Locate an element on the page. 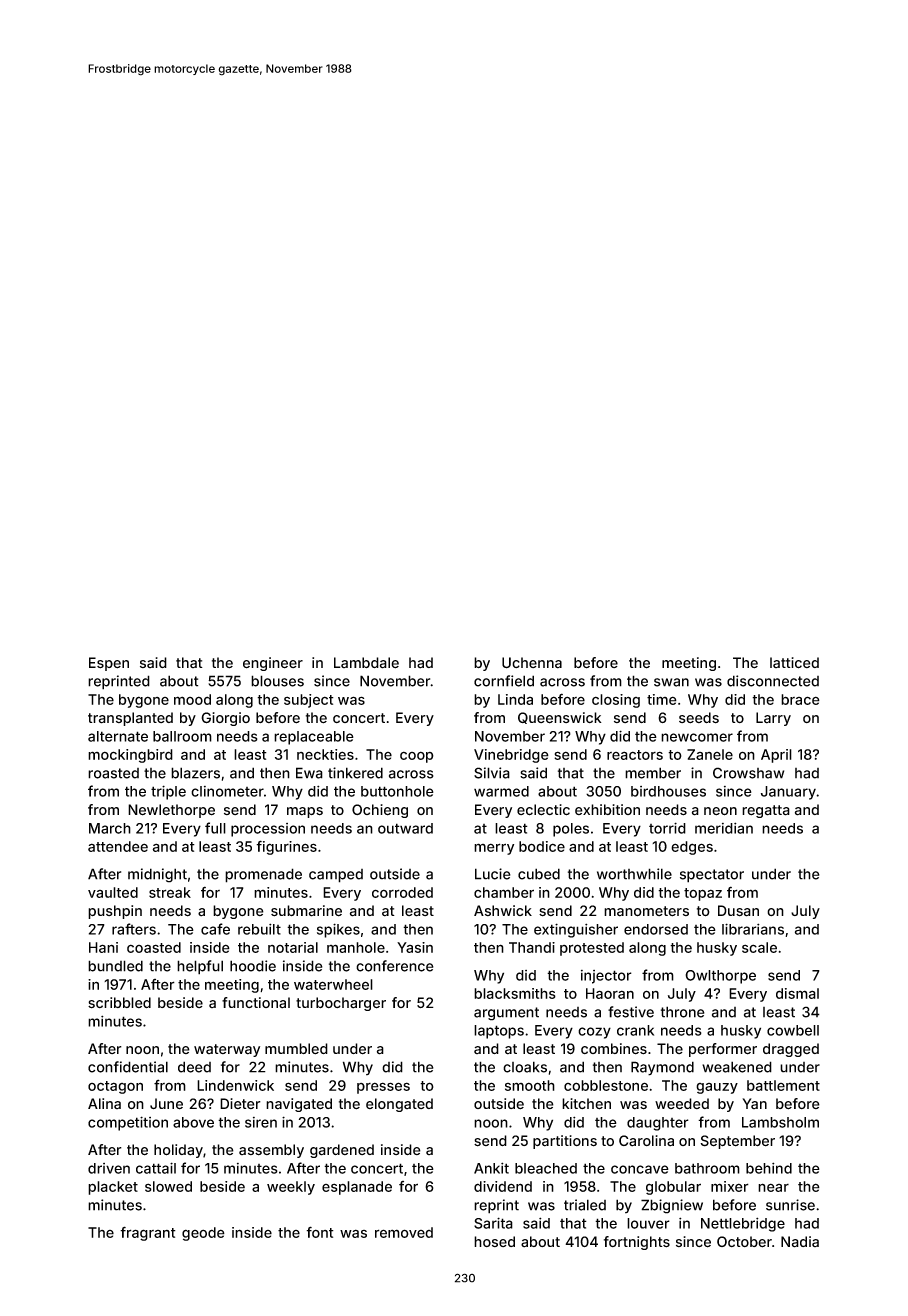 Image resolution: width=908 pixels, height=1316 pixels. Uchenna is located at coordinates (532, 663).
